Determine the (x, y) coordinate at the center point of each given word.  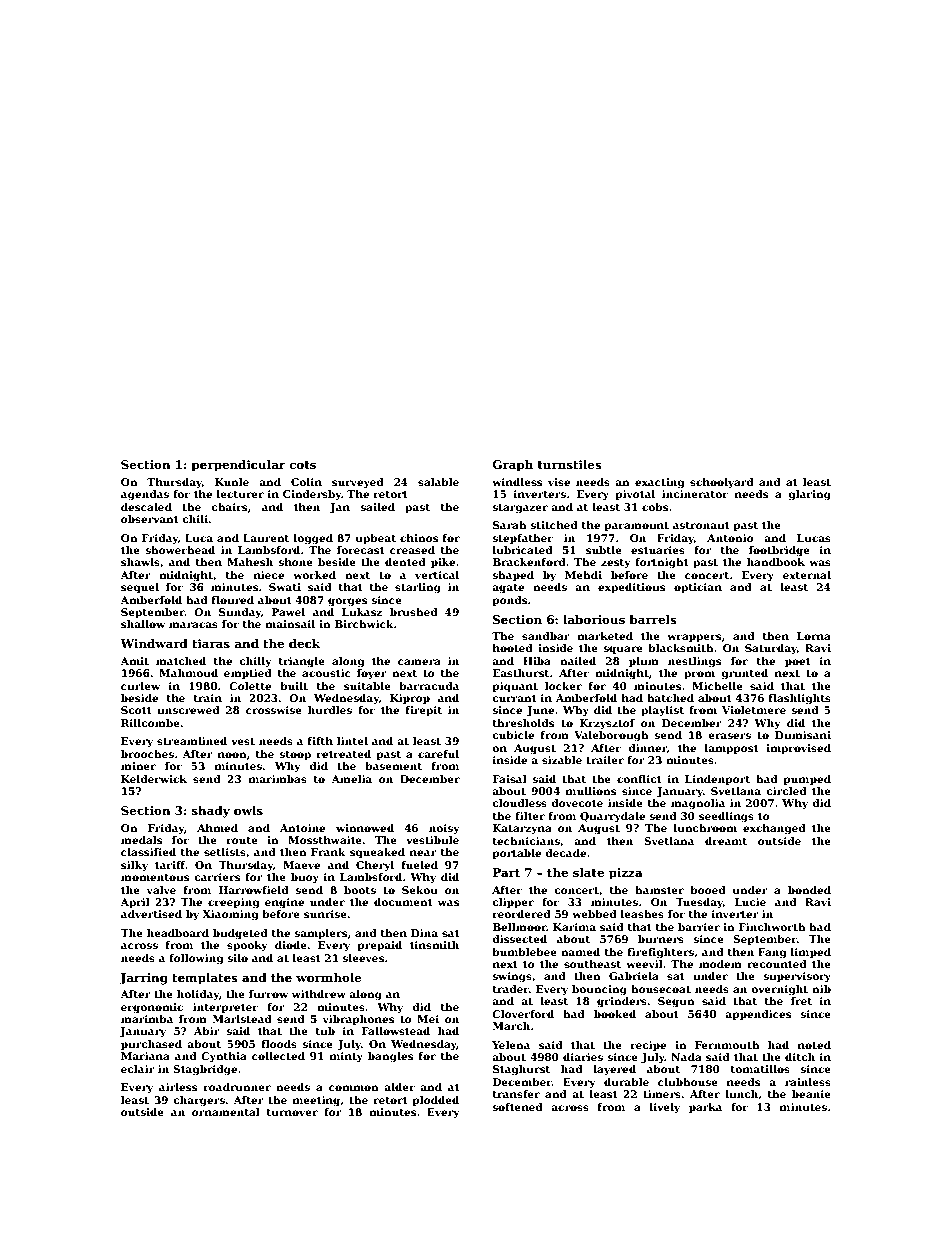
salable (438, 482)
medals (141, 840)
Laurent (266, 538)
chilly (255, 662)
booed (708, 890)
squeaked (377, 853)
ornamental (226, 1112)
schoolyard (722, 483)
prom (699, 675)
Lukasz (362, 612)
